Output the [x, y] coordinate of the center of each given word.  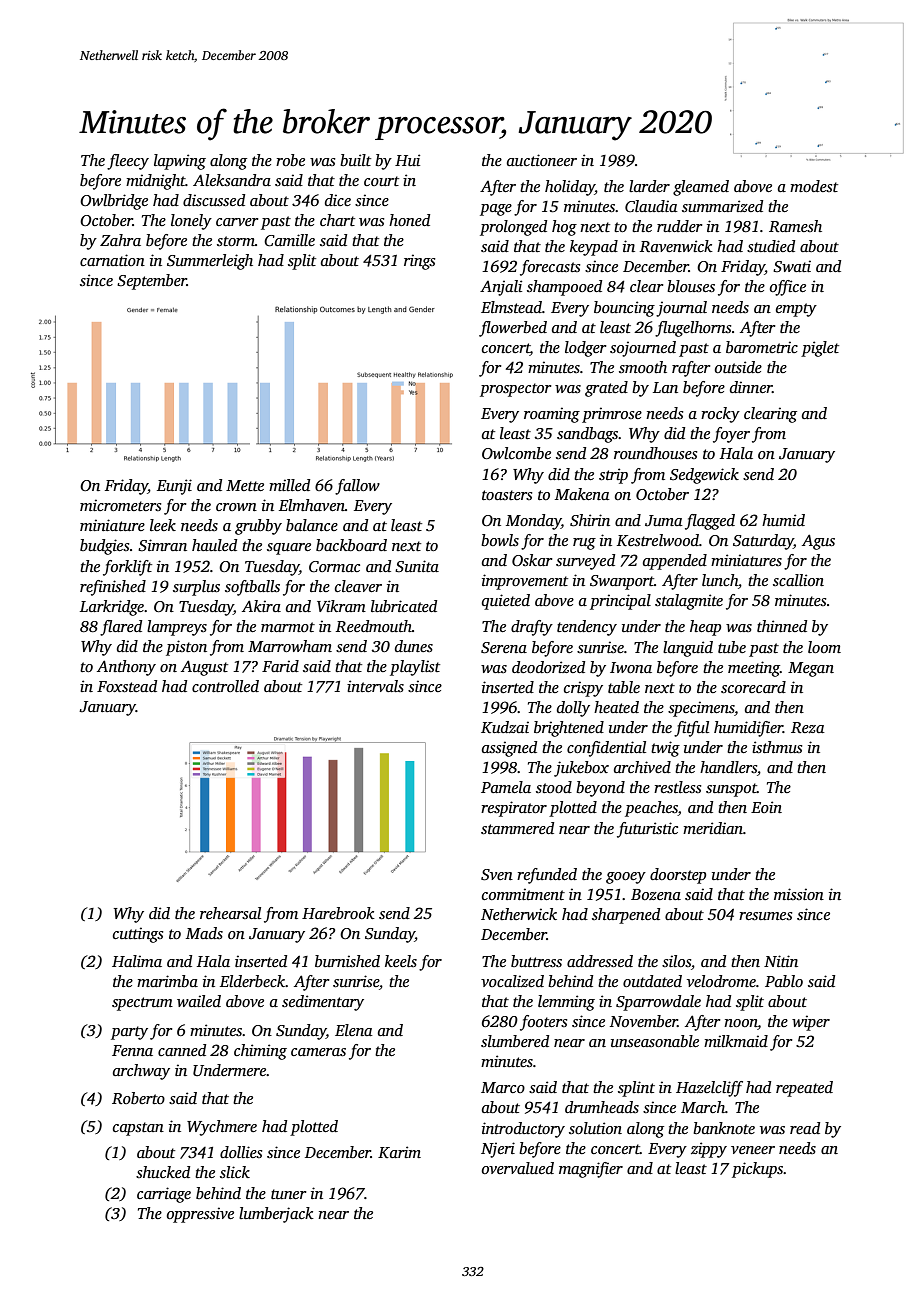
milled [289, 485]
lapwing [180, 162]
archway [141, 1072]
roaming [552, 415]
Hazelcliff [709, 1089]
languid [688, 649]
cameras [318, 1052]
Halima [137, 961]
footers [543, 1023]
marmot [288, 627]
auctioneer [542, 160]
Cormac [334, 567]
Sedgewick [704, 476]
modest [814, 186]
